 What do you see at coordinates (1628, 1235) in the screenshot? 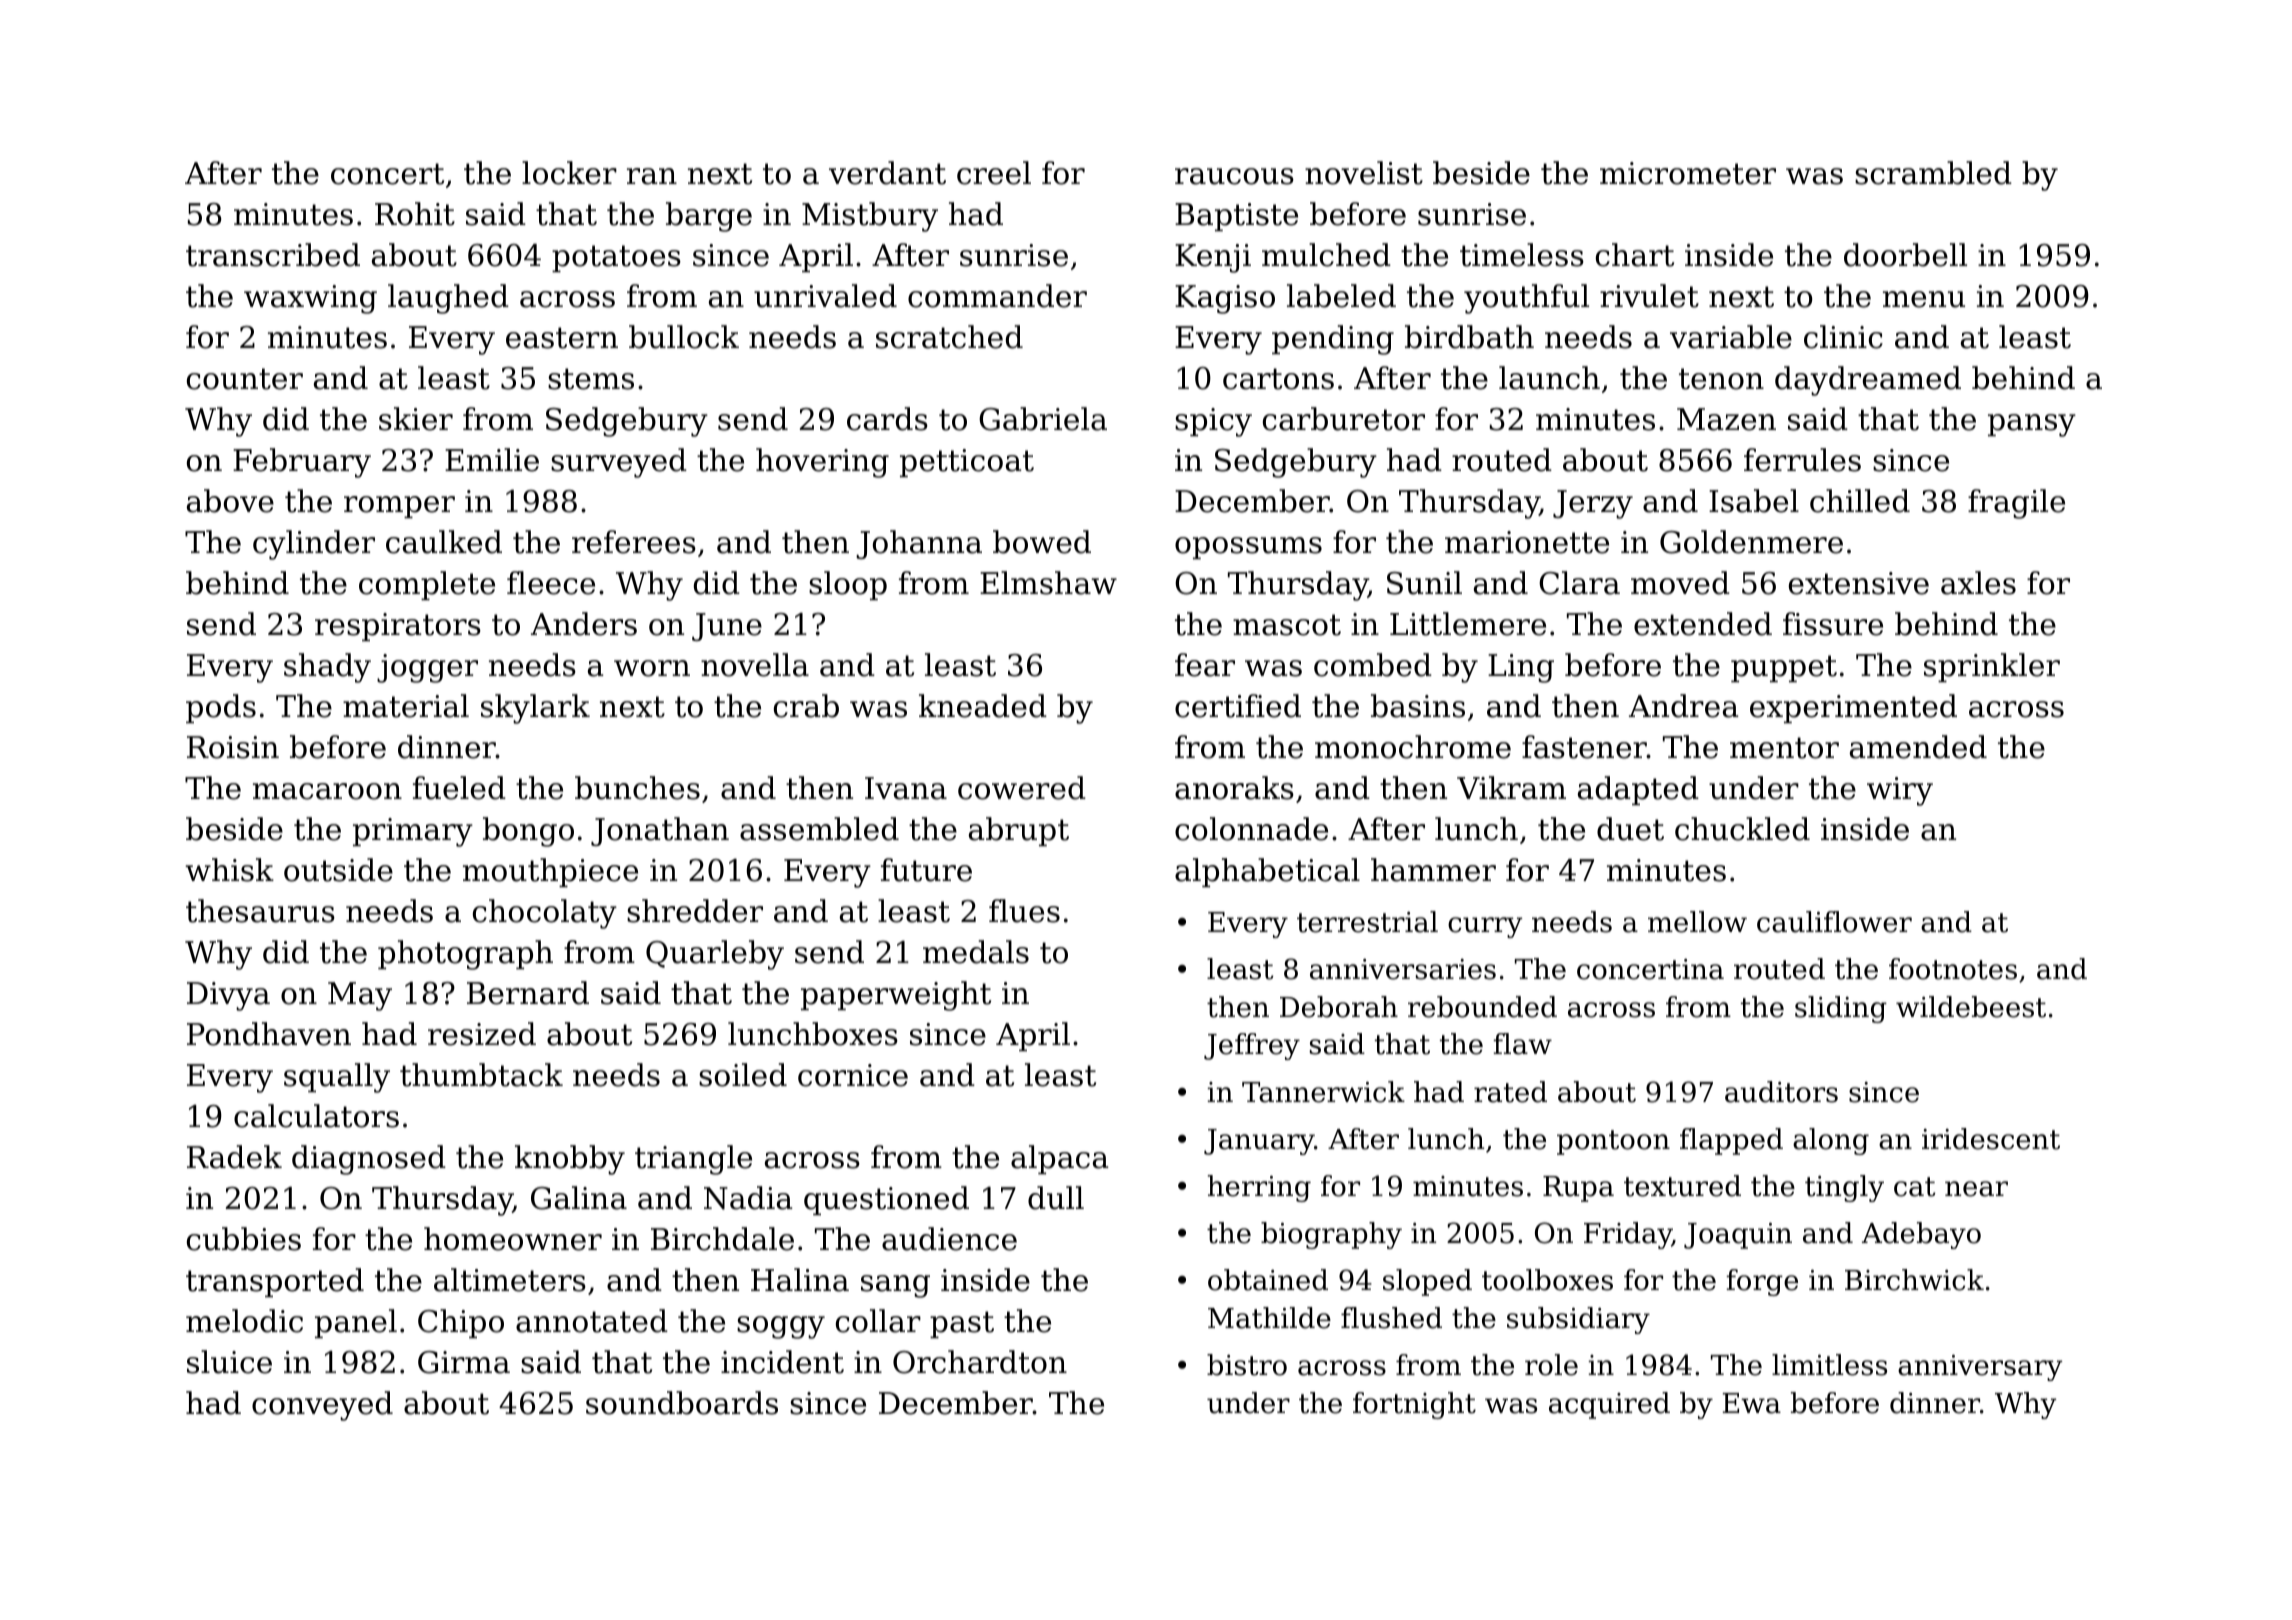
I see `Friday` at bounding box center [1628, 1235].
